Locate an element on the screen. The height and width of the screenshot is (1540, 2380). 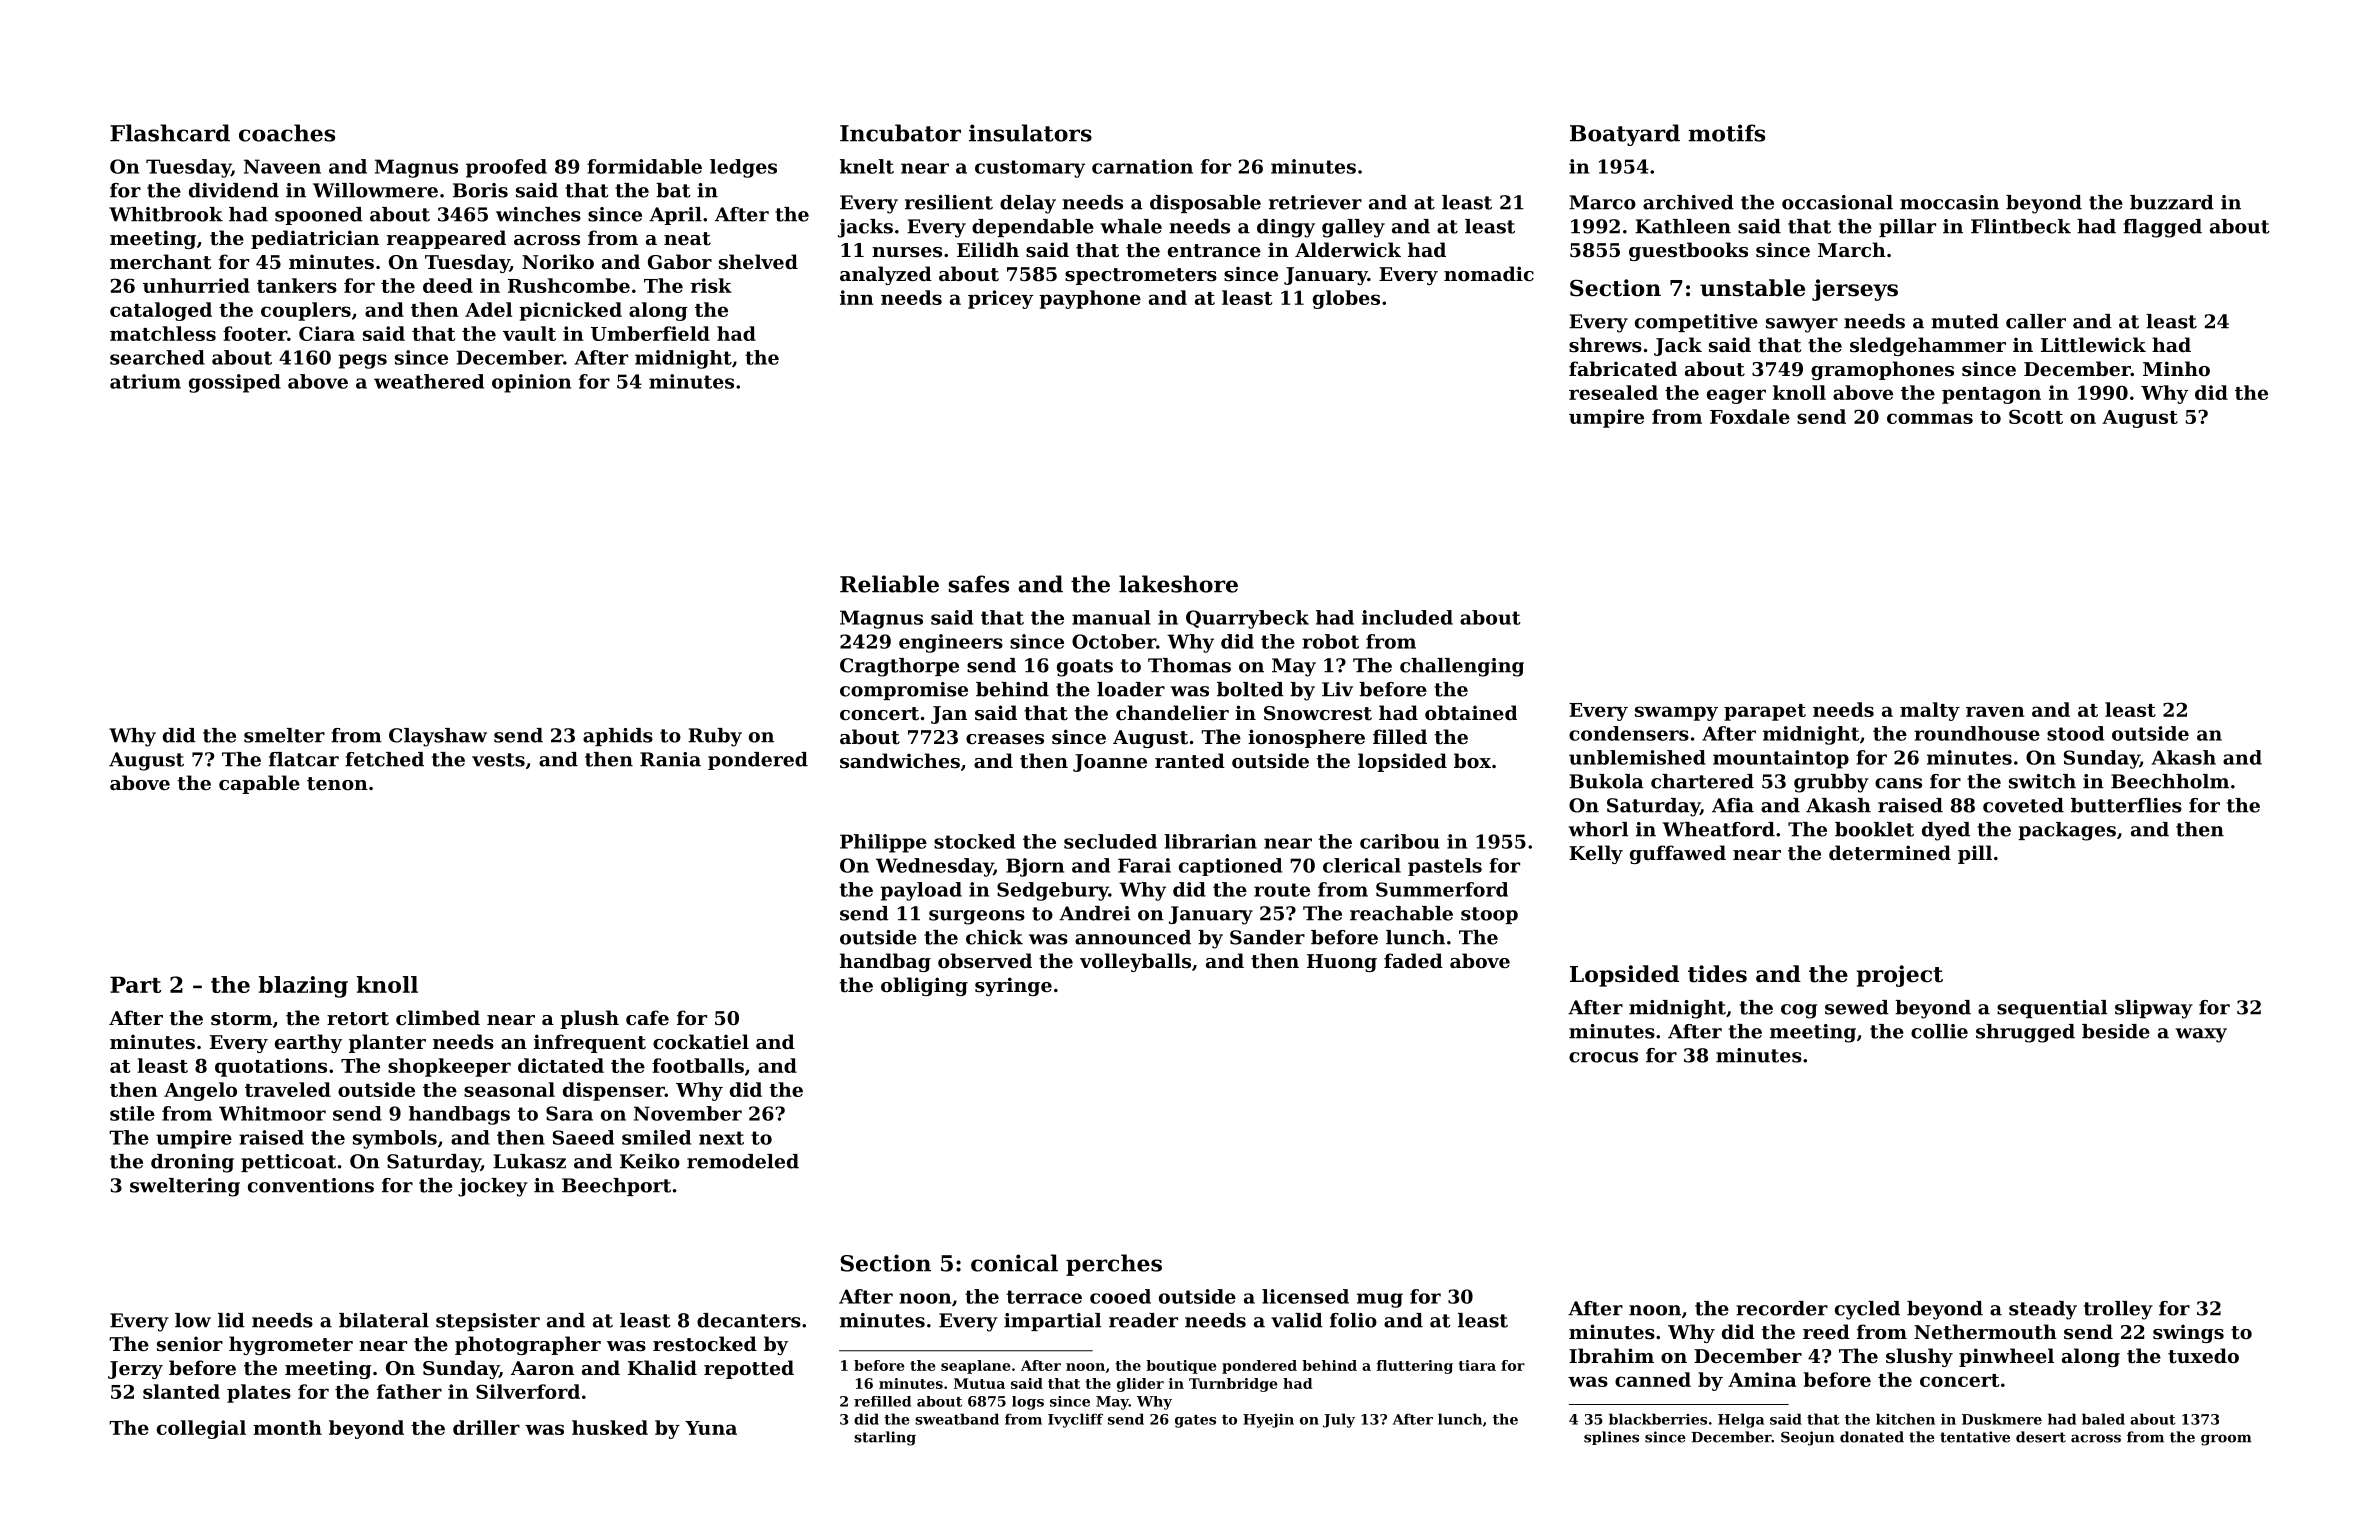
trolley is located at coordinates (2118, 1310).
